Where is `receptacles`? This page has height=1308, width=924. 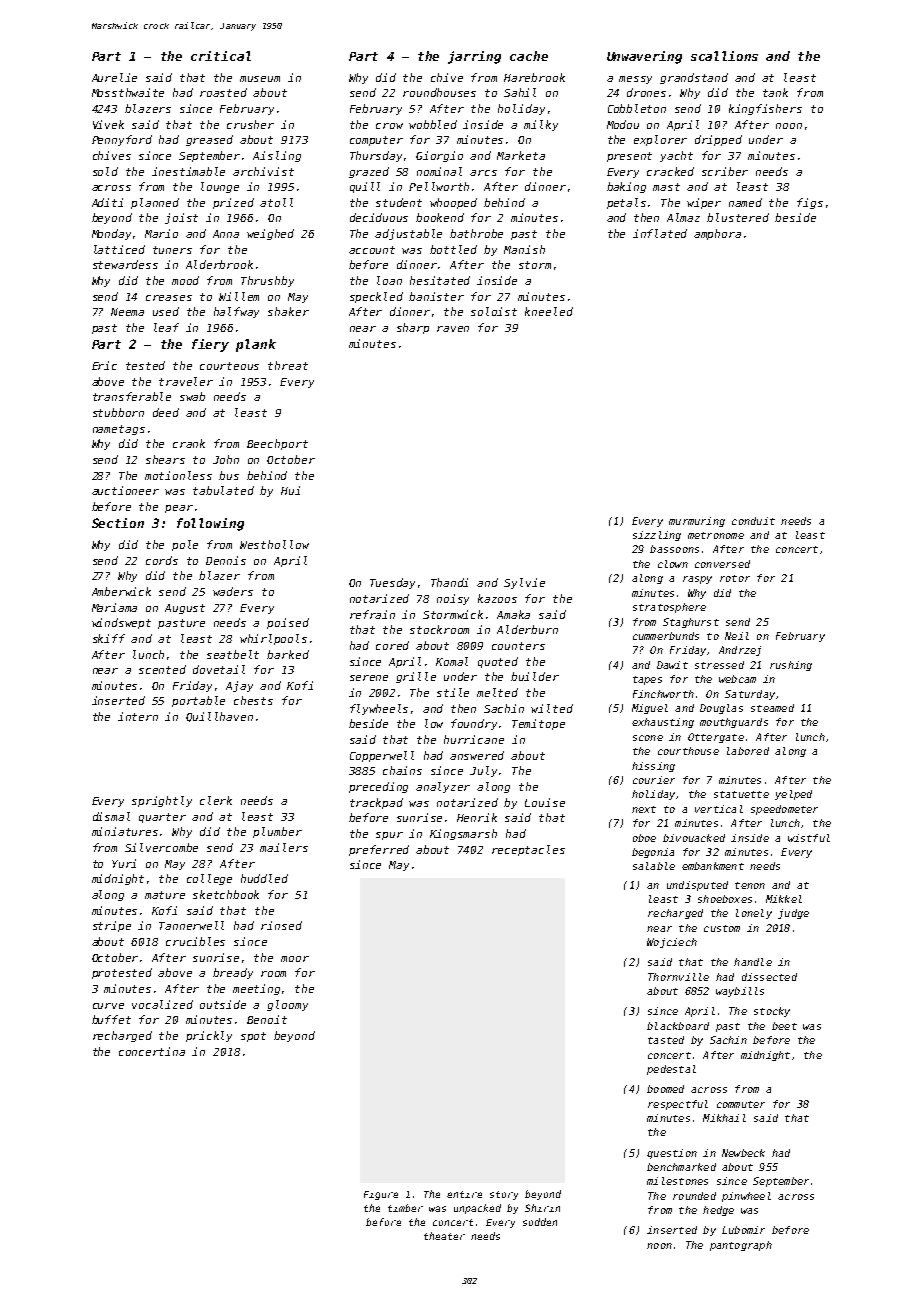 receptacles is located at coordinates (528, 850).
